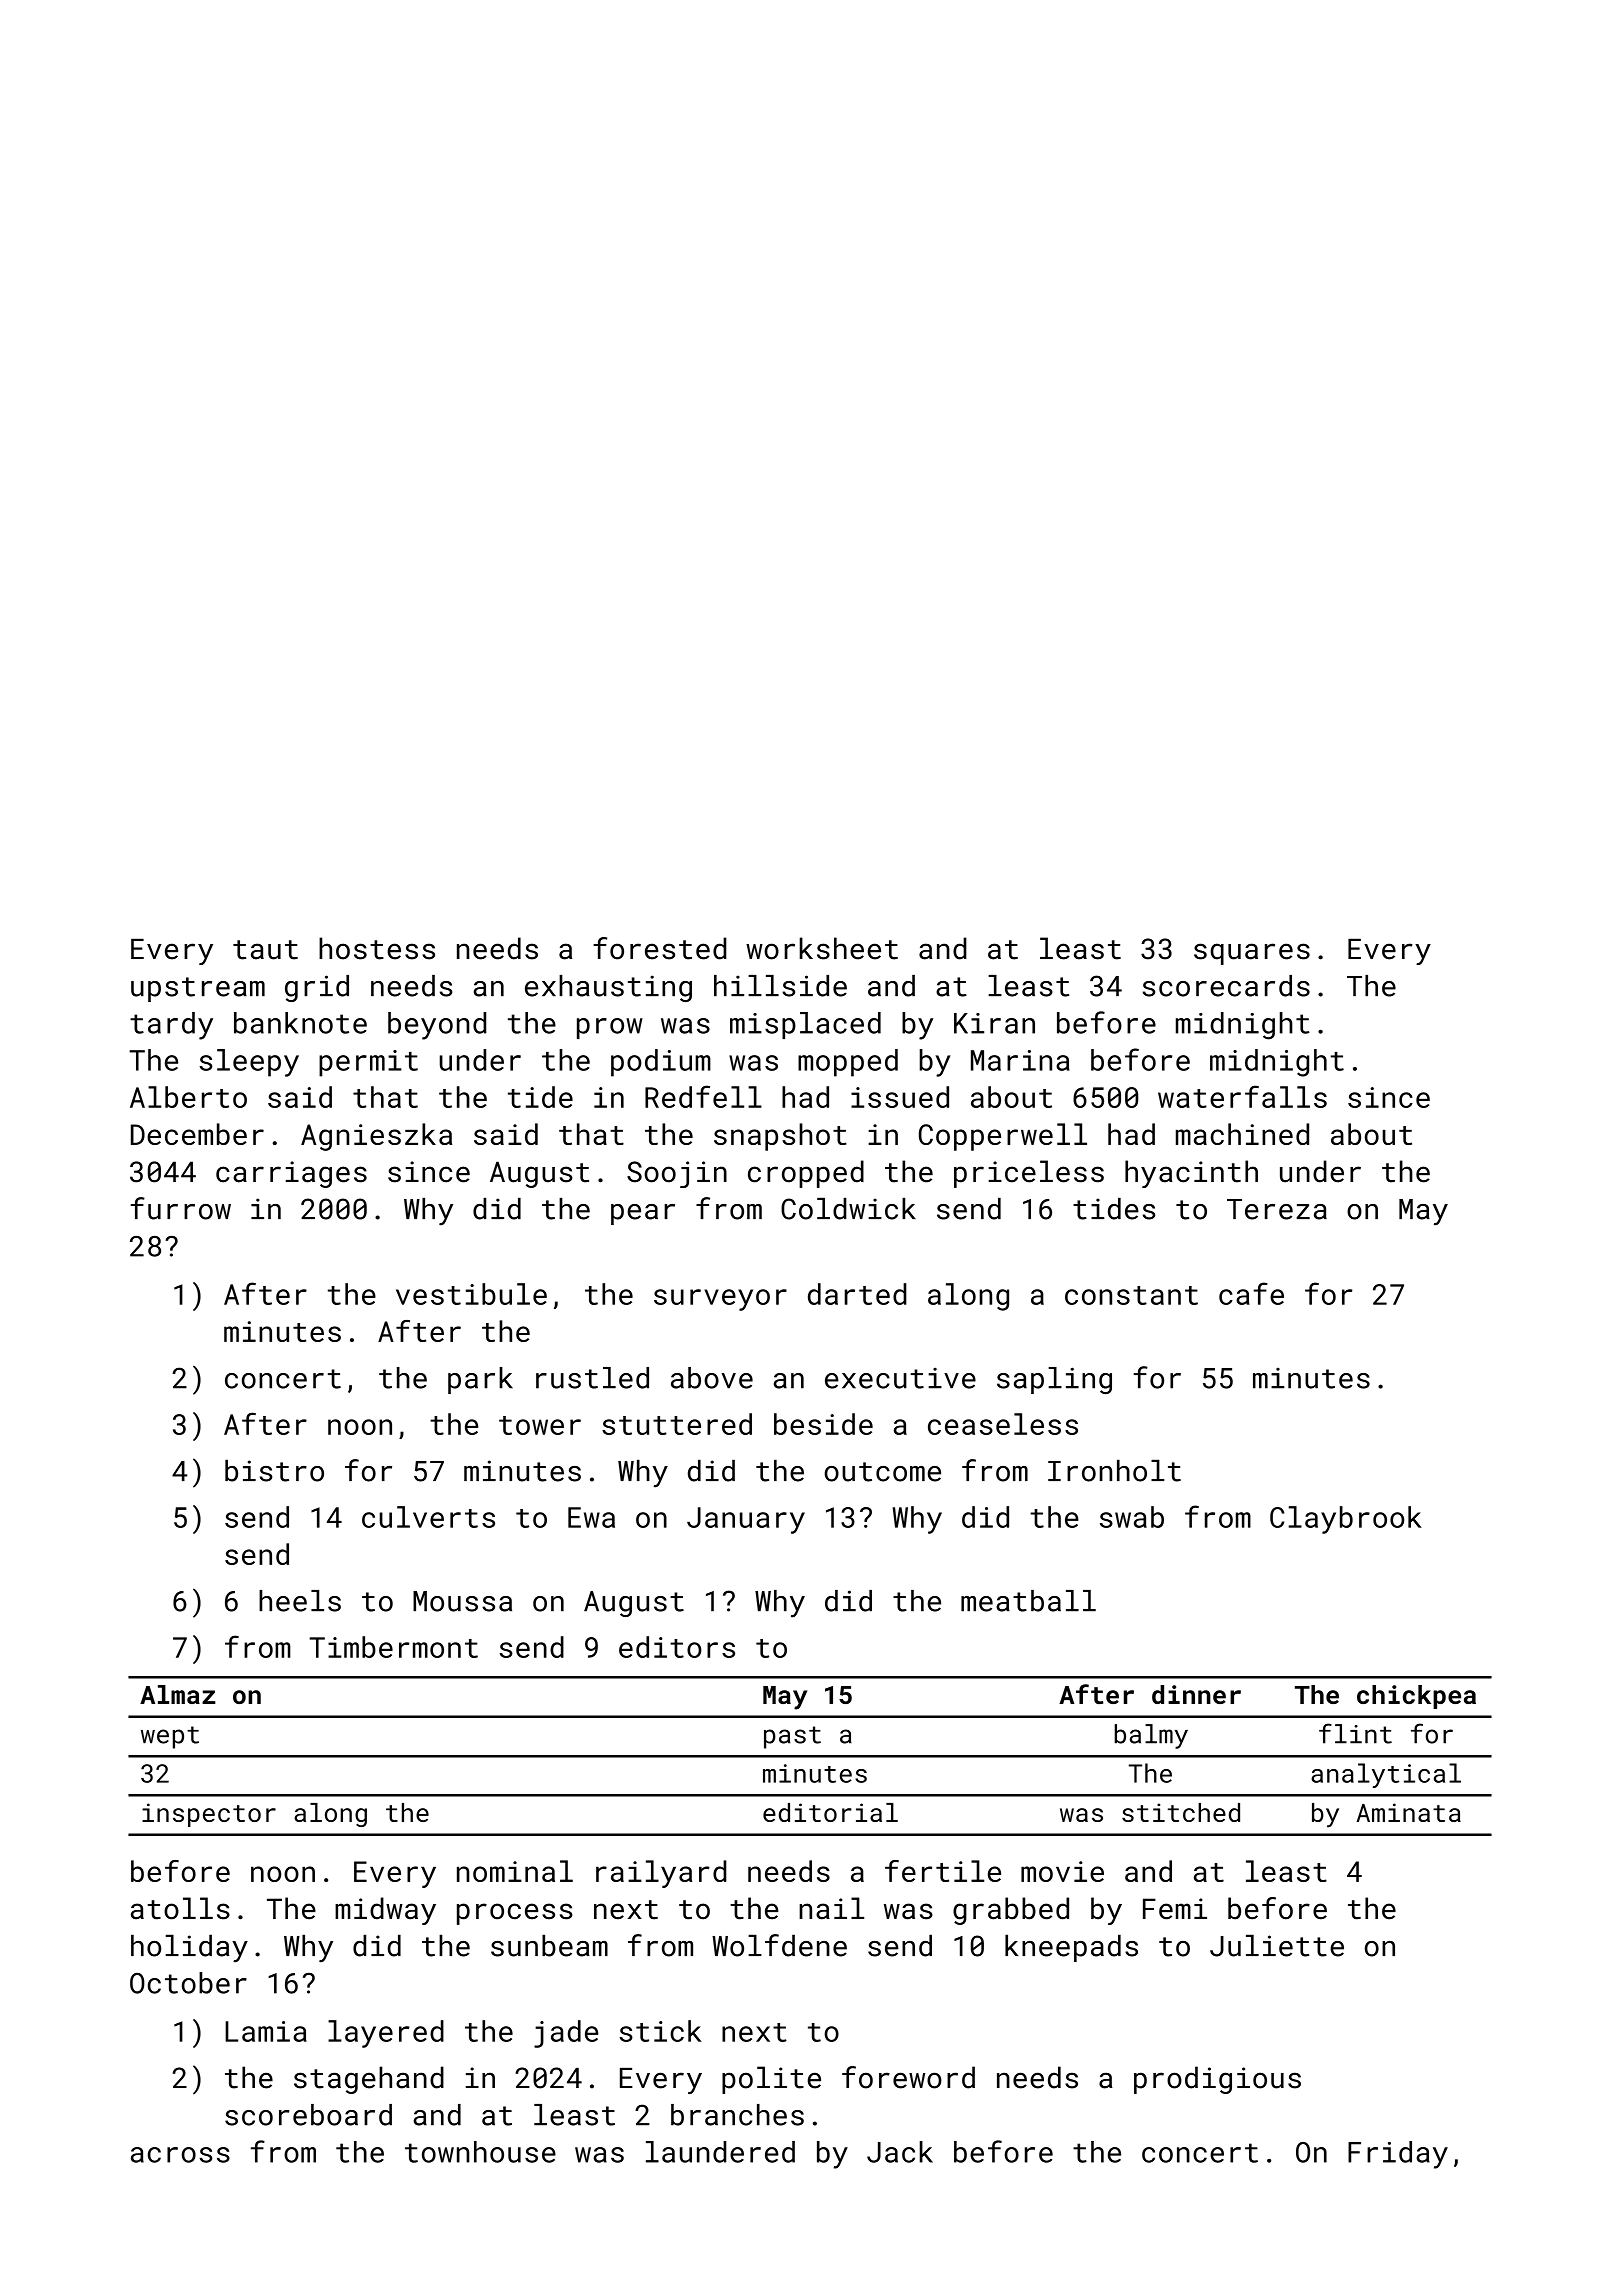 This screenshot has width=1620, height=2292. I want to click on worksheet, so click(822, 948).
